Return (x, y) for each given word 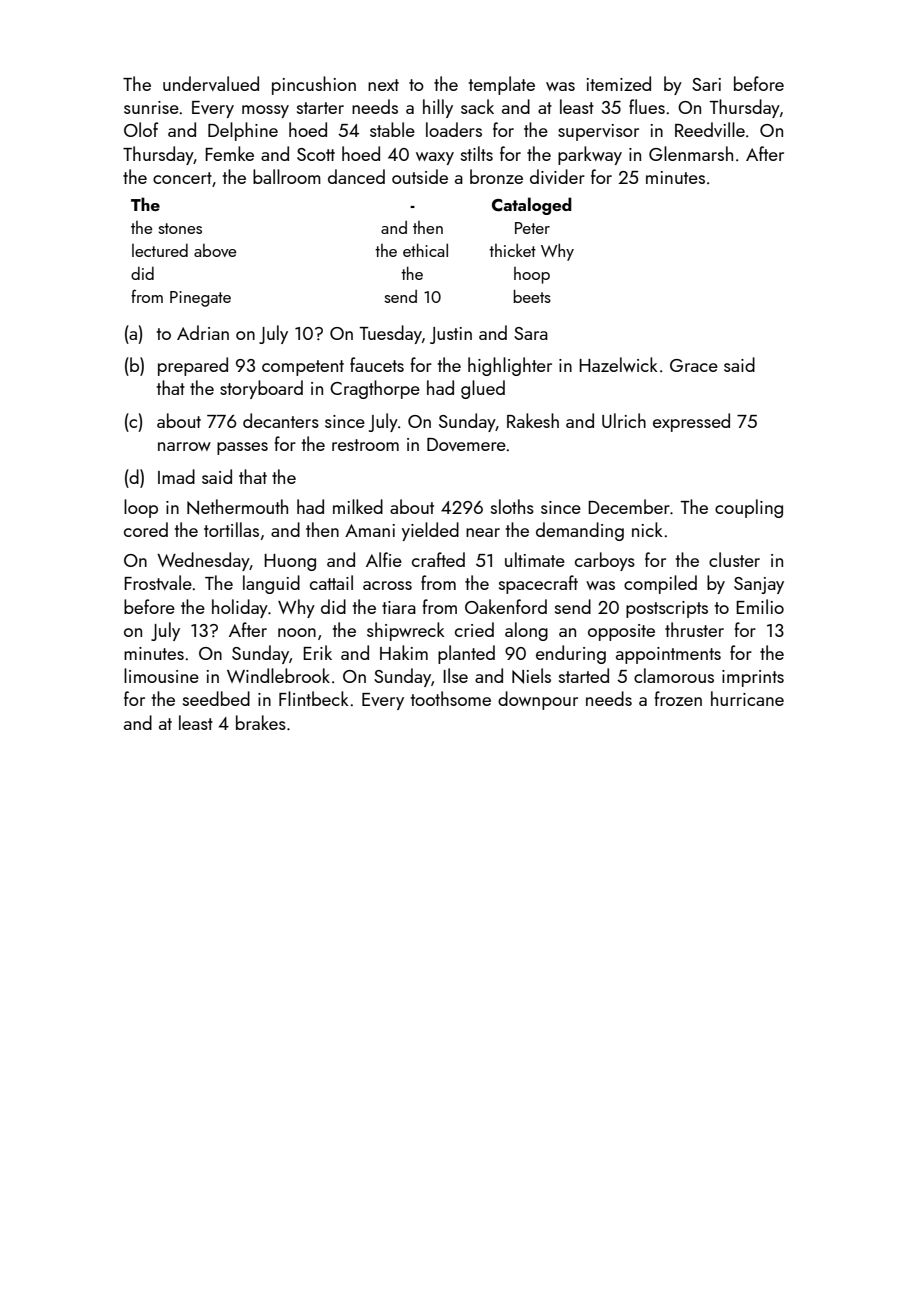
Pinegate (200, 299)
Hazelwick (618, 364)
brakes (261, 722)
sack (477, 106)
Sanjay (759, 585)
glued (483, 389)
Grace (694, 365)
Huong (290, 562)
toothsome (451, 698)
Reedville (710, 129)
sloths (512, 506)
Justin (451, 335)
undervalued (211, 83)
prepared (193, 366)
